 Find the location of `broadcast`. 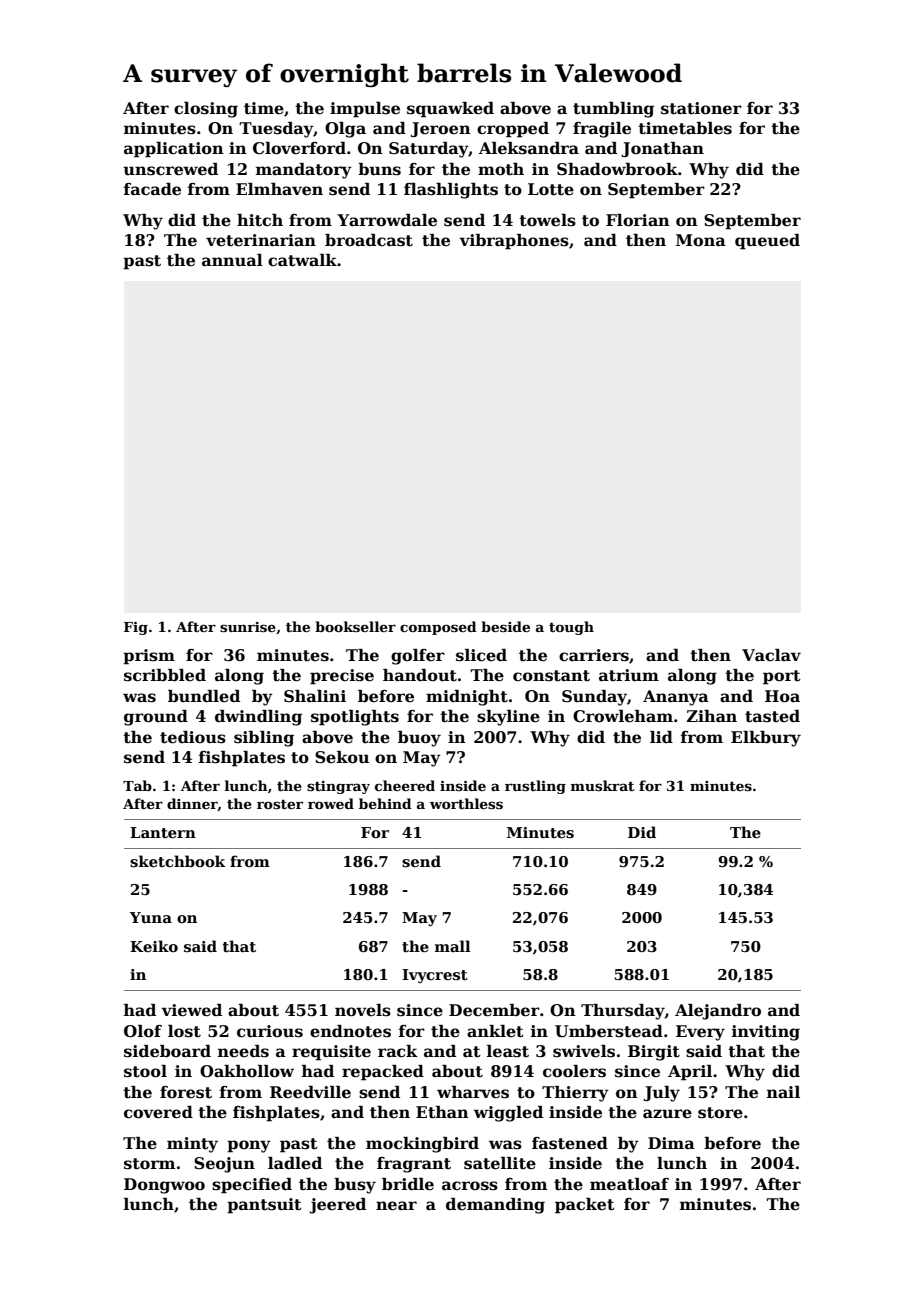

broadcast is located at coordinates (369, 240).
